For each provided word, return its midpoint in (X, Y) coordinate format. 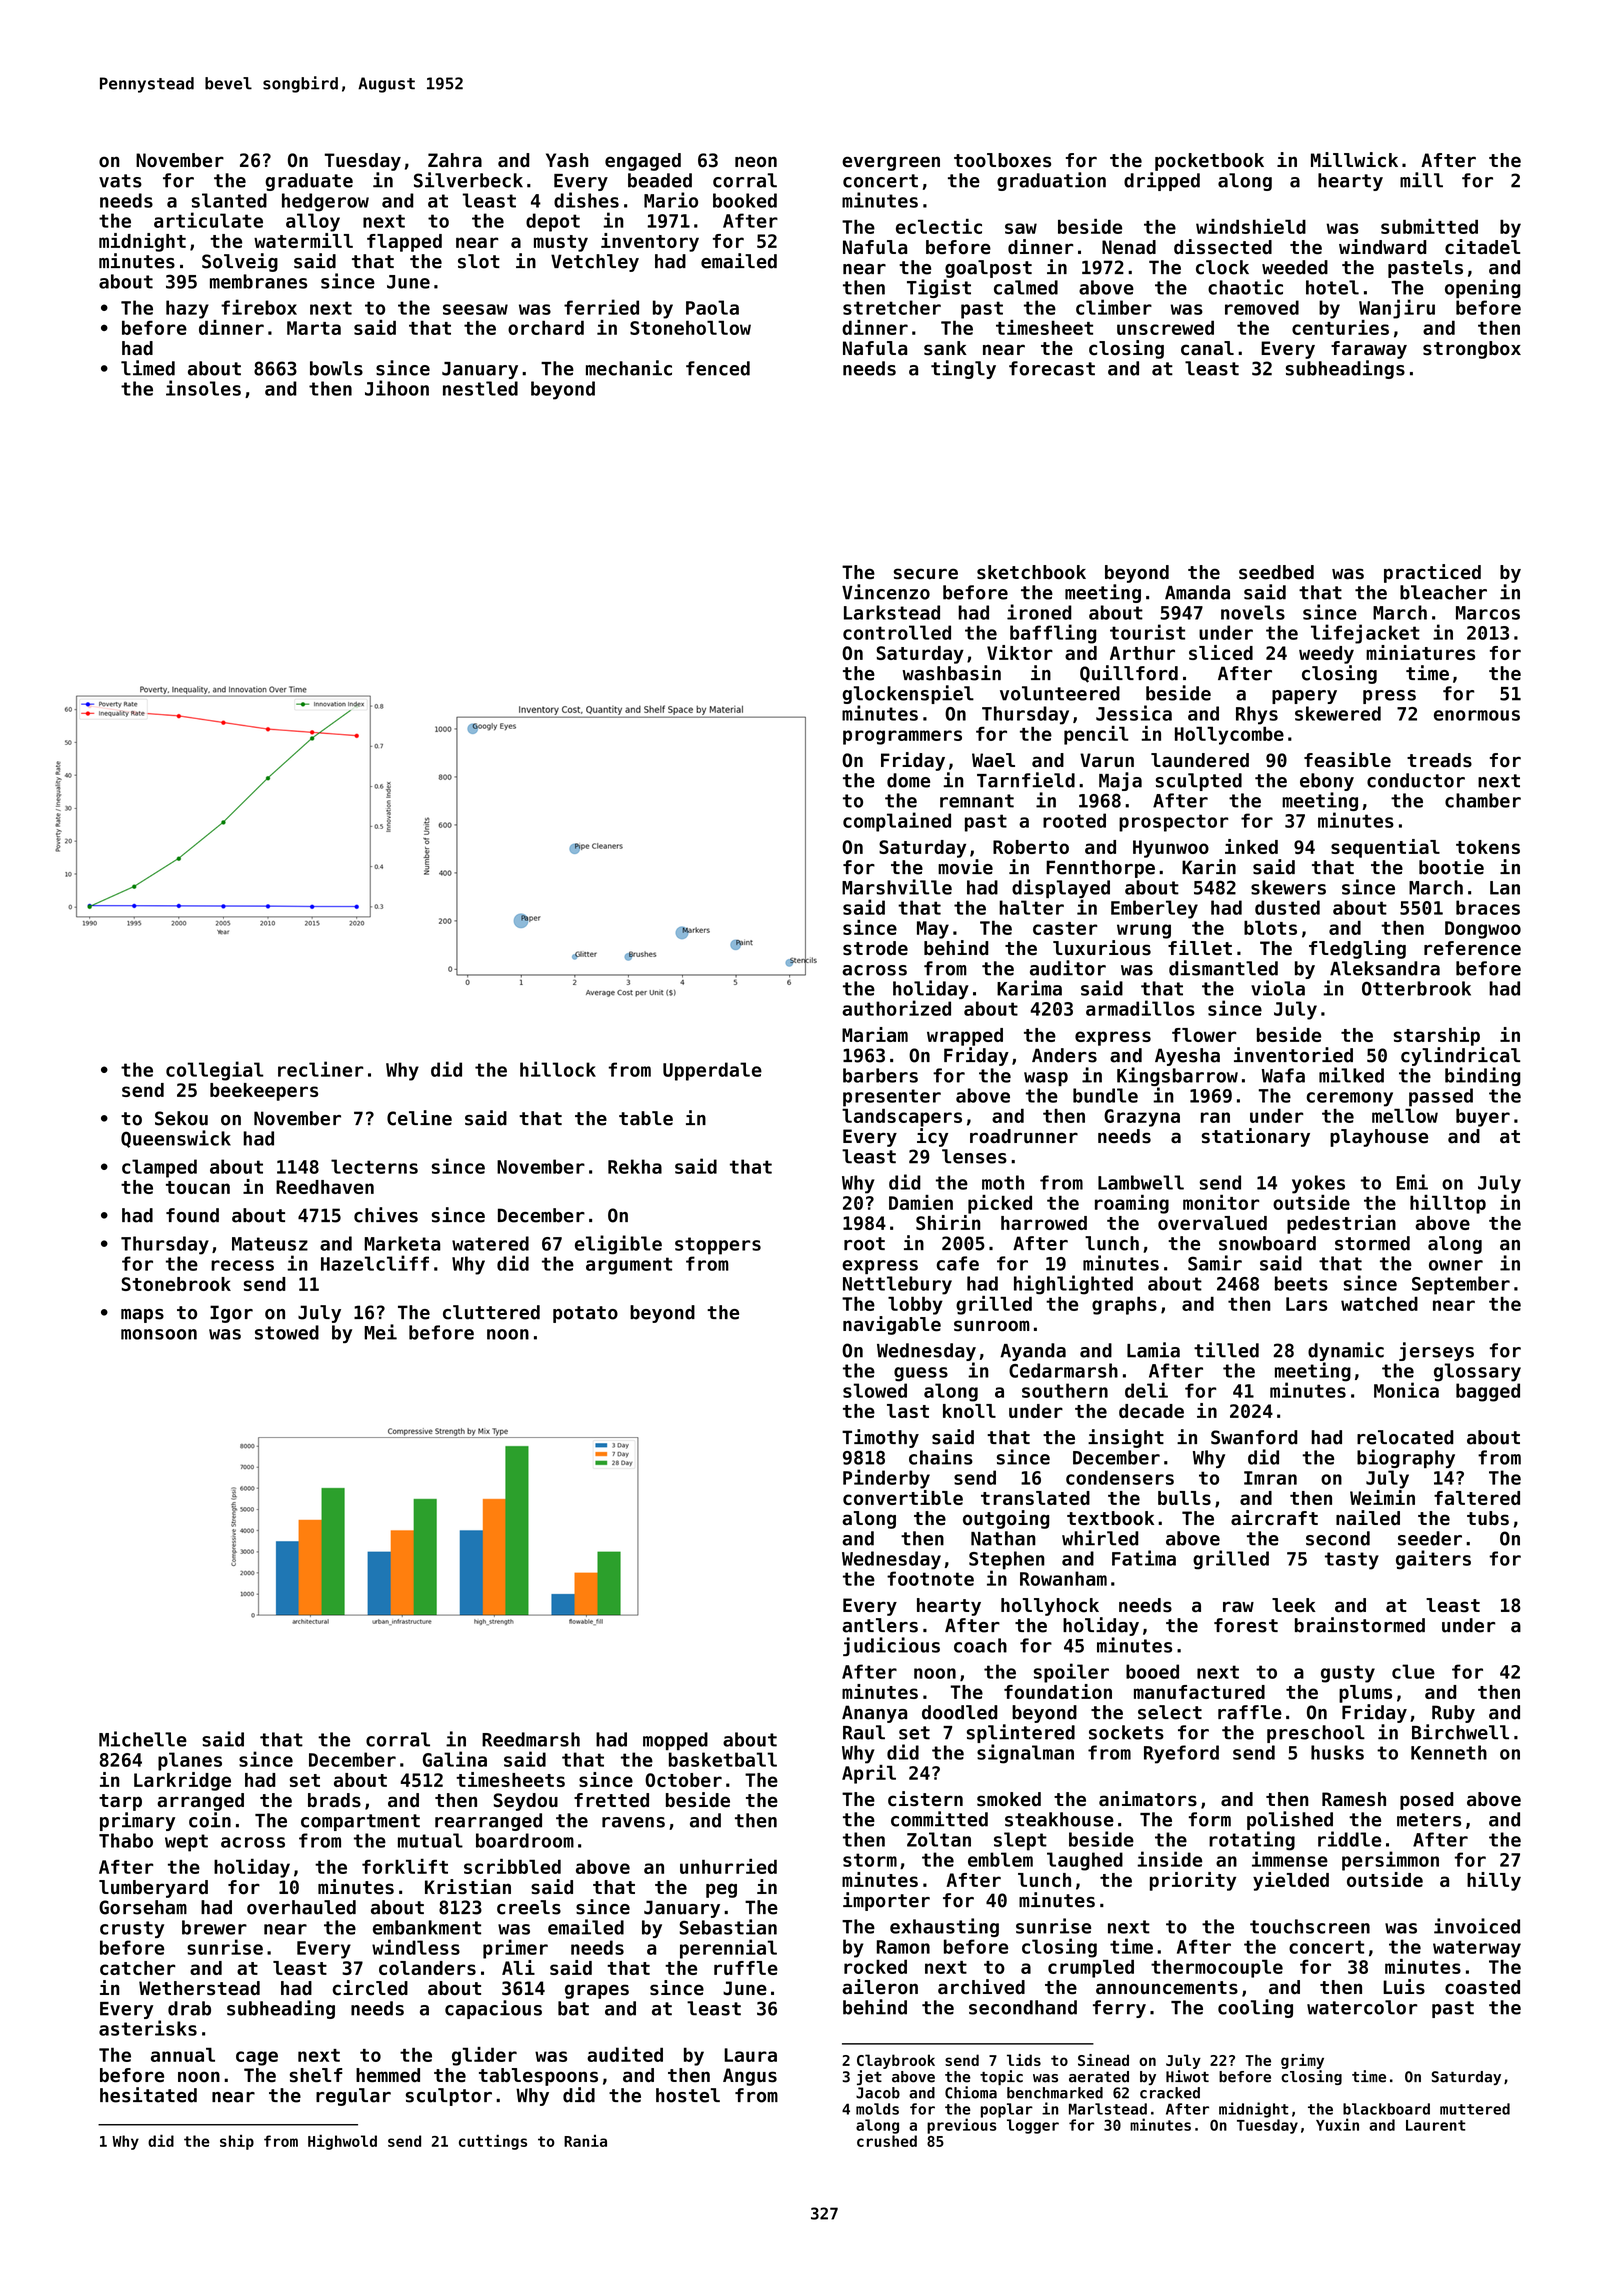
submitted (1429, 226)
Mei (380, 1332)
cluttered (491, 1312)
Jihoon (397, 388)
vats (120, 181)
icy (932, 1137)
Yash (567, 160)
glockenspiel (908, 694)
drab (189, 2008)
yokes (1318, 1184)
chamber (1483, 800)
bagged (1488, 1392)
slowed (875, 1390)
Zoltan (939, 1839)
